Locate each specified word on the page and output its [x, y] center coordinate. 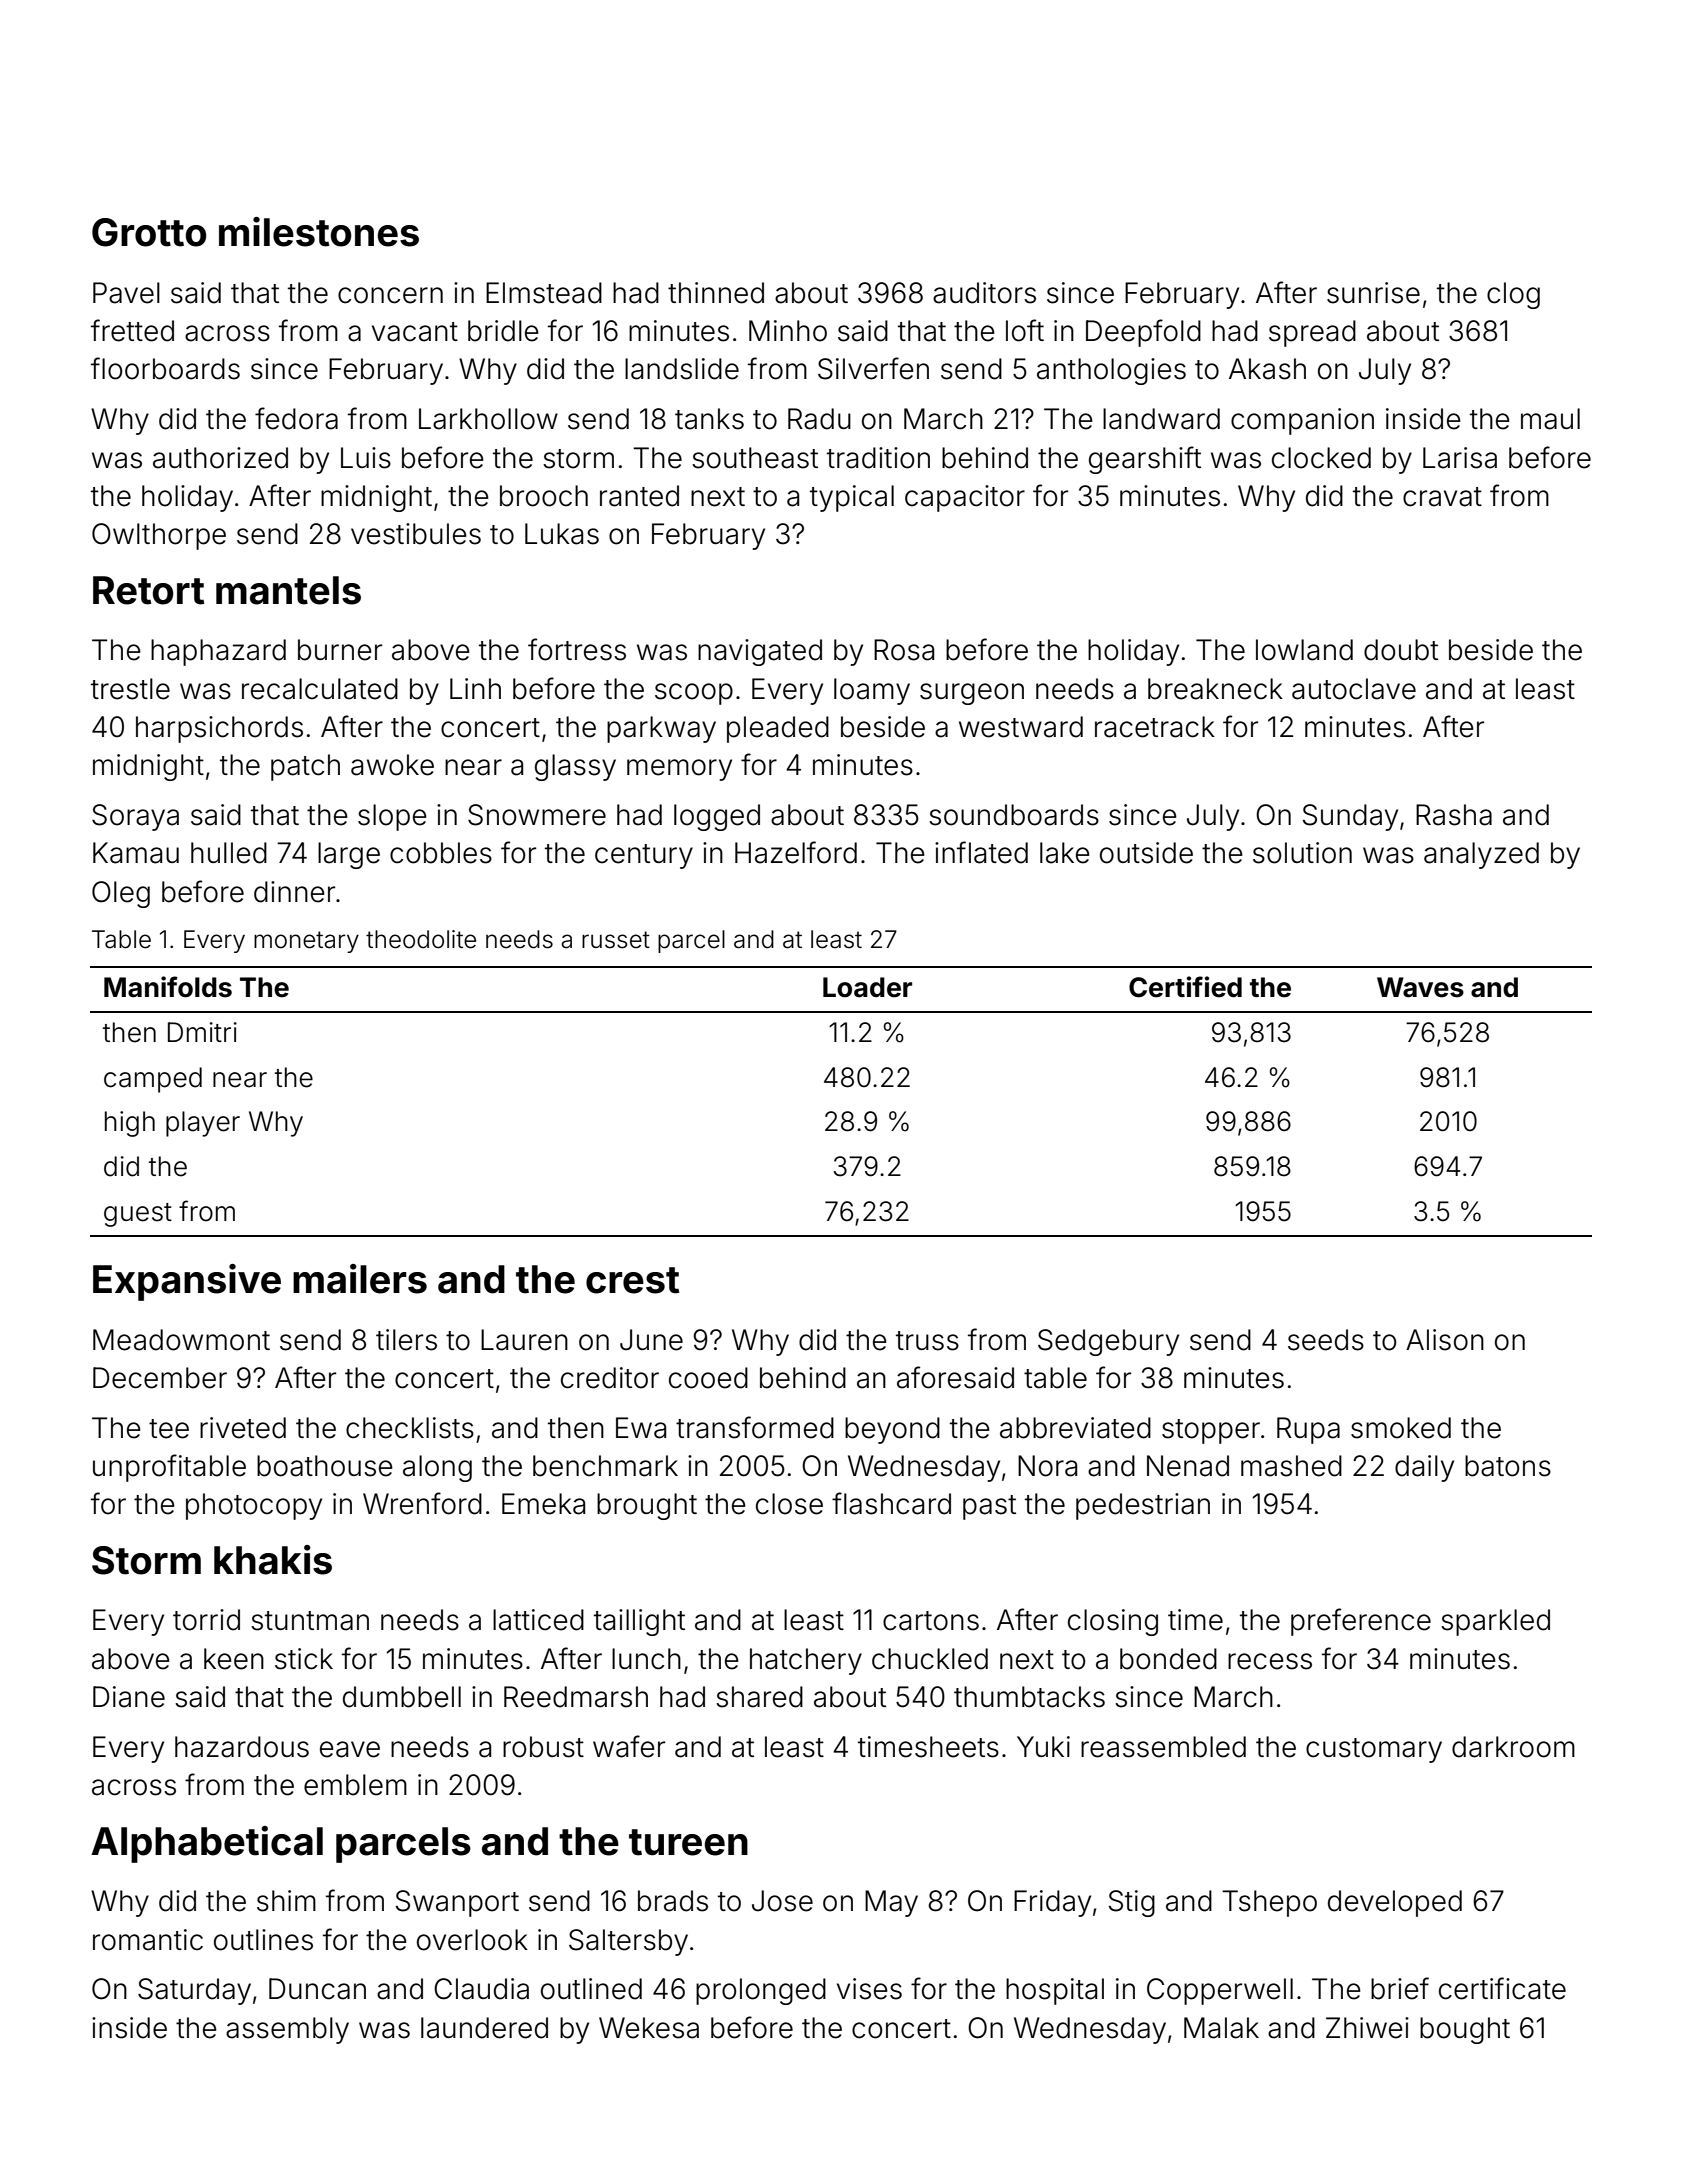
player [203, 1124]
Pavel [126, 293]
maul [1550, 419]
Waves [1420, 987]
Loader [867, 987]
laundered [484, 2028]
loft [1025, 330]
